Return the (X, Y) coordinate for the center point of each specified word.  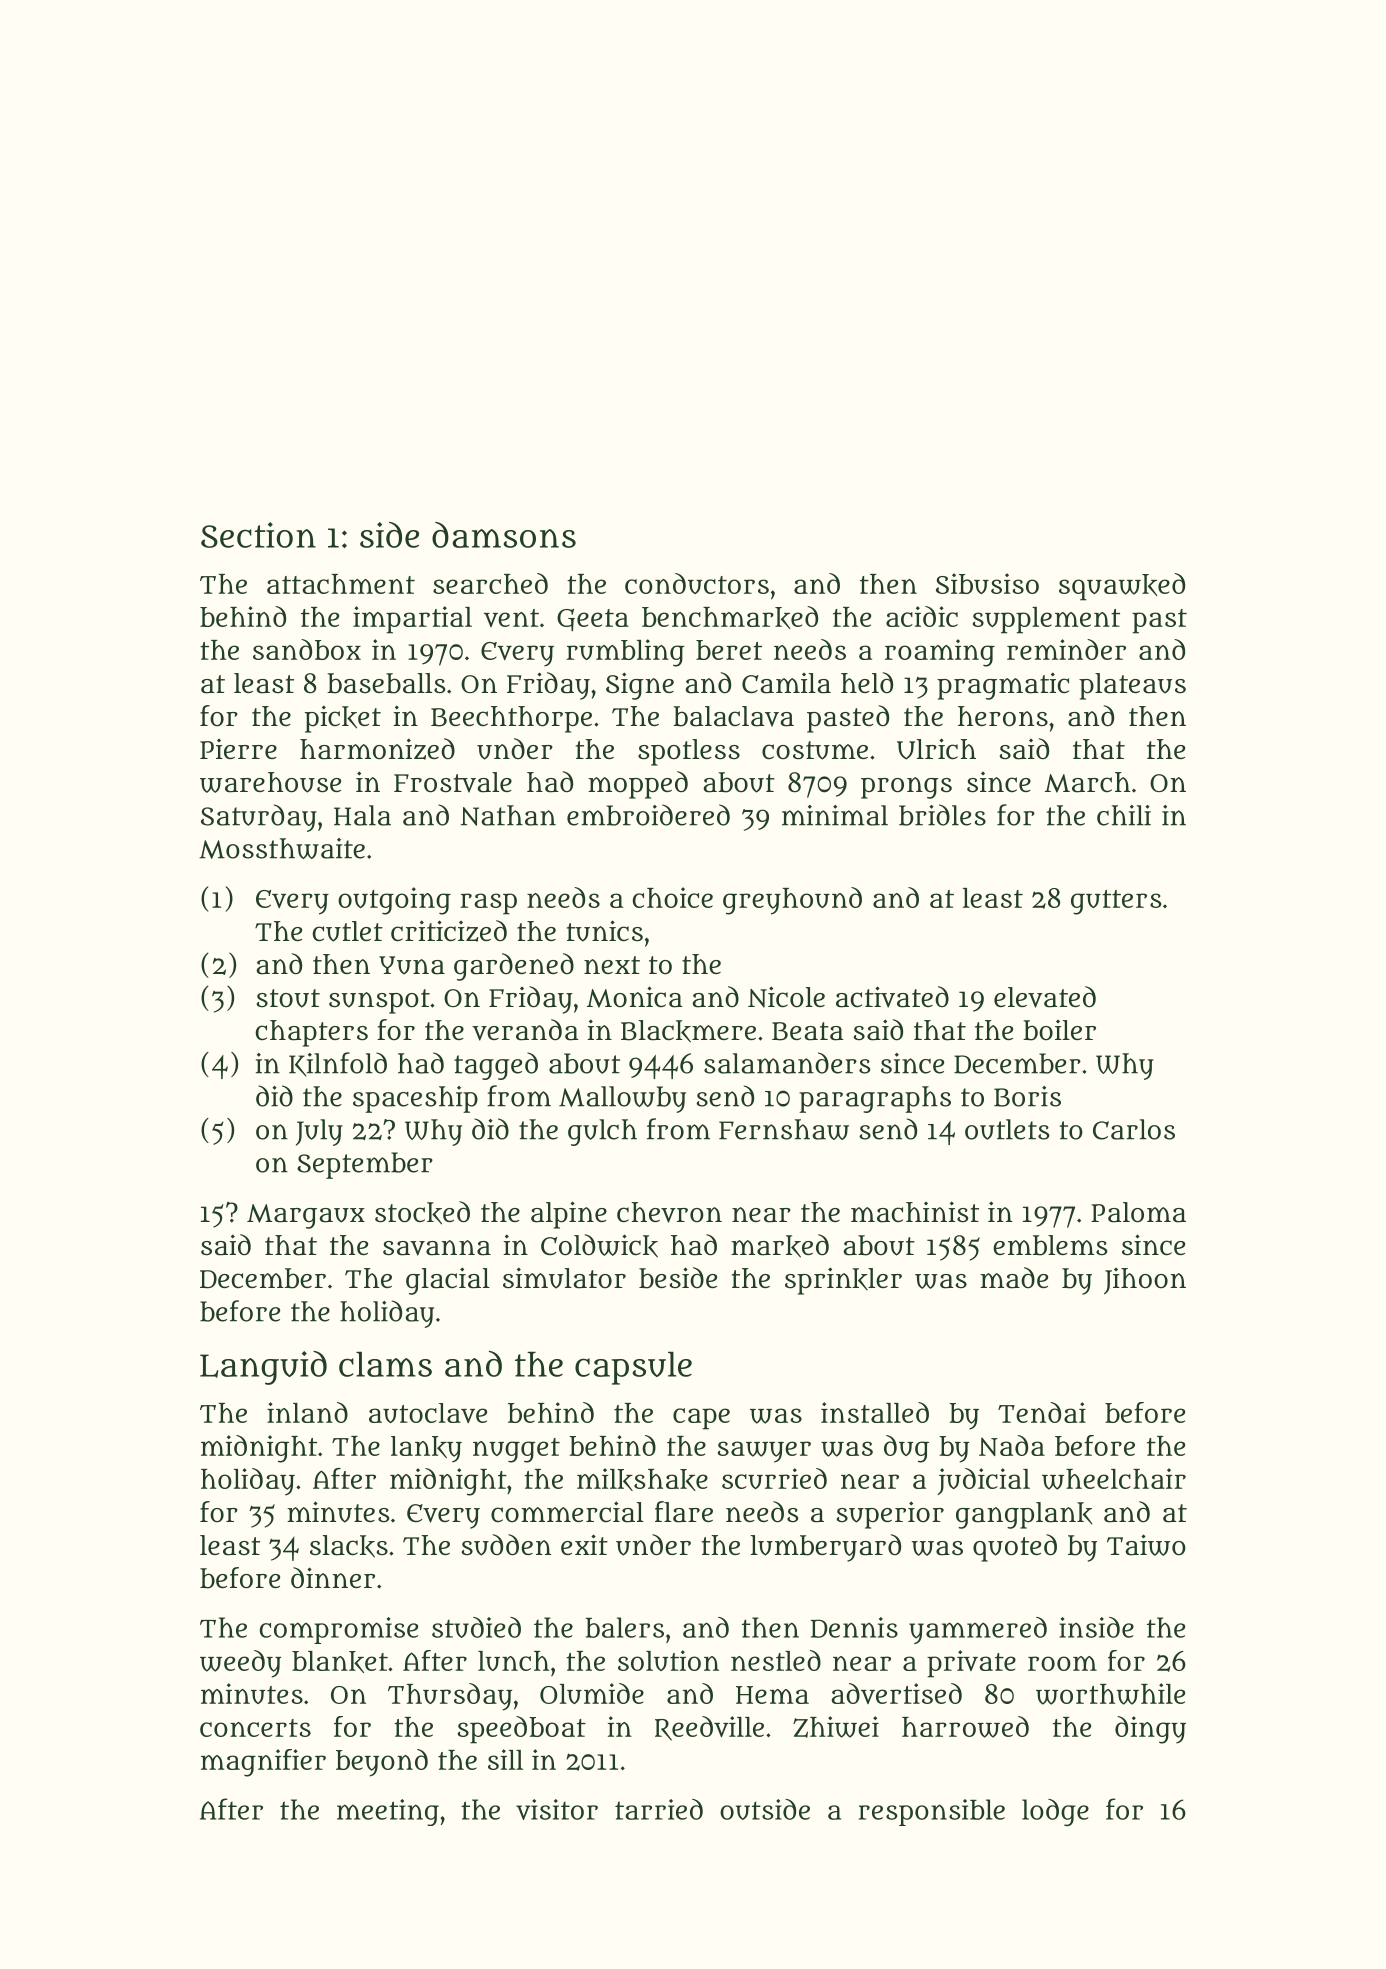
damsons (504, 535)
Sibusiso (987, 583)
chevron (669, 1212)
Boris (1027, 1096)
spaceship (415, 1099)
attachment (341, 584)
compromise (339, 1630)
